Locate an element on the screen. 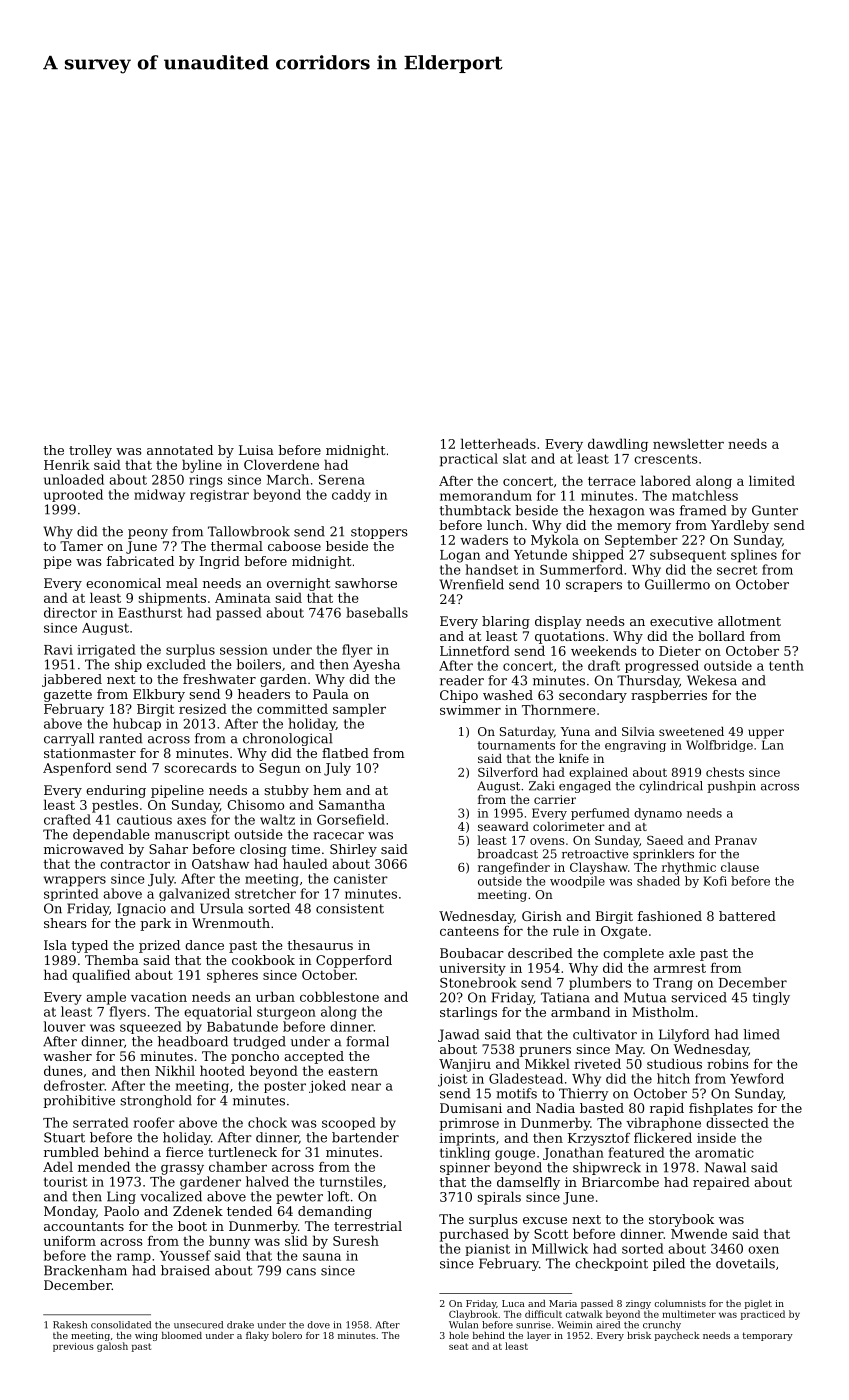 The width and height of the screenshot is (849, 1400). hubcap is located at coordinates (137, 724).
